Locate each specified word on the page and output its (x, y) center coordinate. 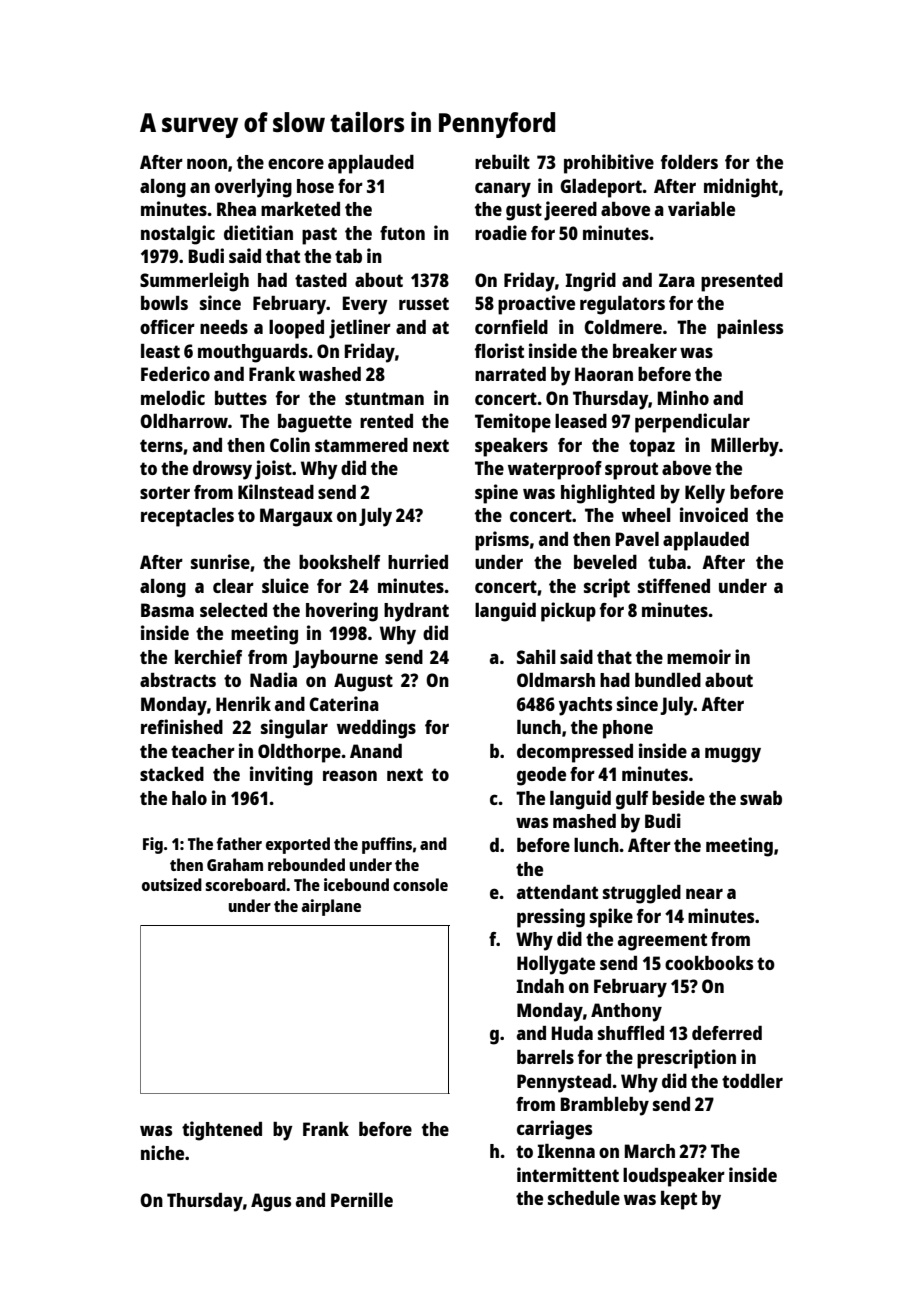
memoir (699, 656)
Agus (271, 1202)
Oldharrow (184, 421)
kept (679, 1200)
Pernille (362, 1199)
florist (499, 350)
